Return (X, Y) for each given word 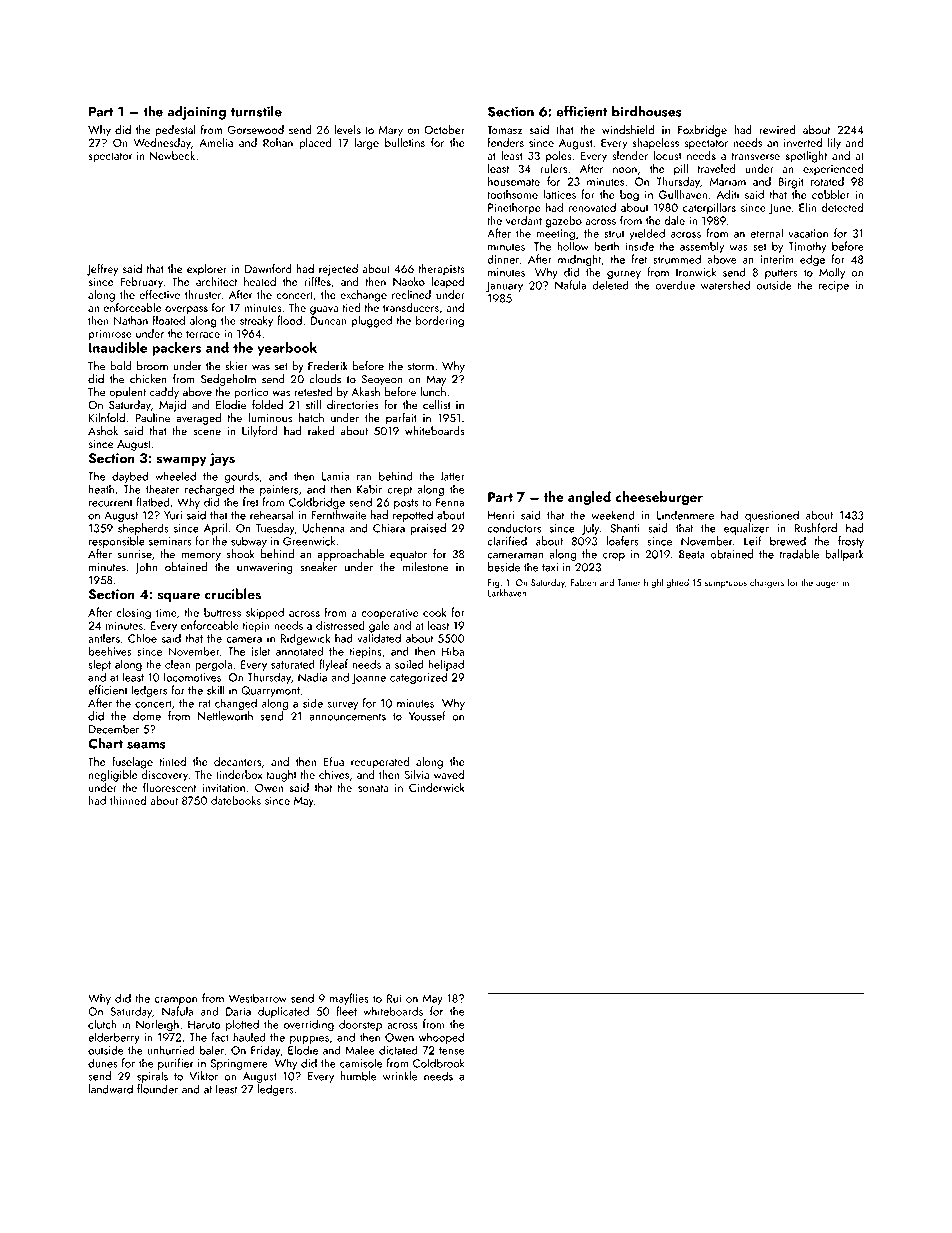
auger (827, 584)
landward (111, 1089)
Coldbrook (439, 1063)
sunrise (135, 554)
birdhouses (647, 111)
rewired (777, 129)
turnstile (256, 111)
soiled (409, 664)
